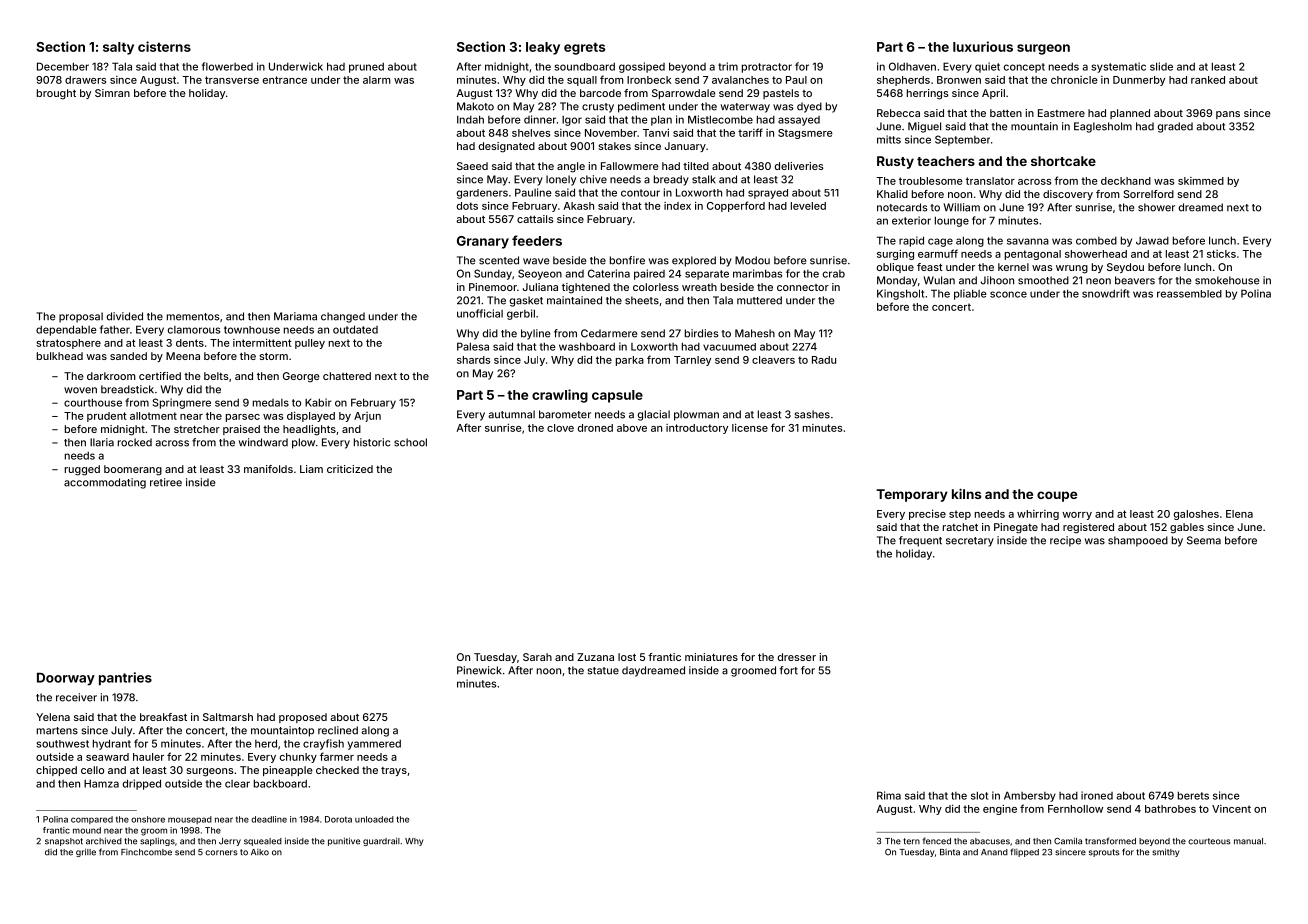 This document has width=1308, height=924. What do you see at coordinates (1057, 496) in the document?
I see `coupe` at bounding box center [1057, 496].
